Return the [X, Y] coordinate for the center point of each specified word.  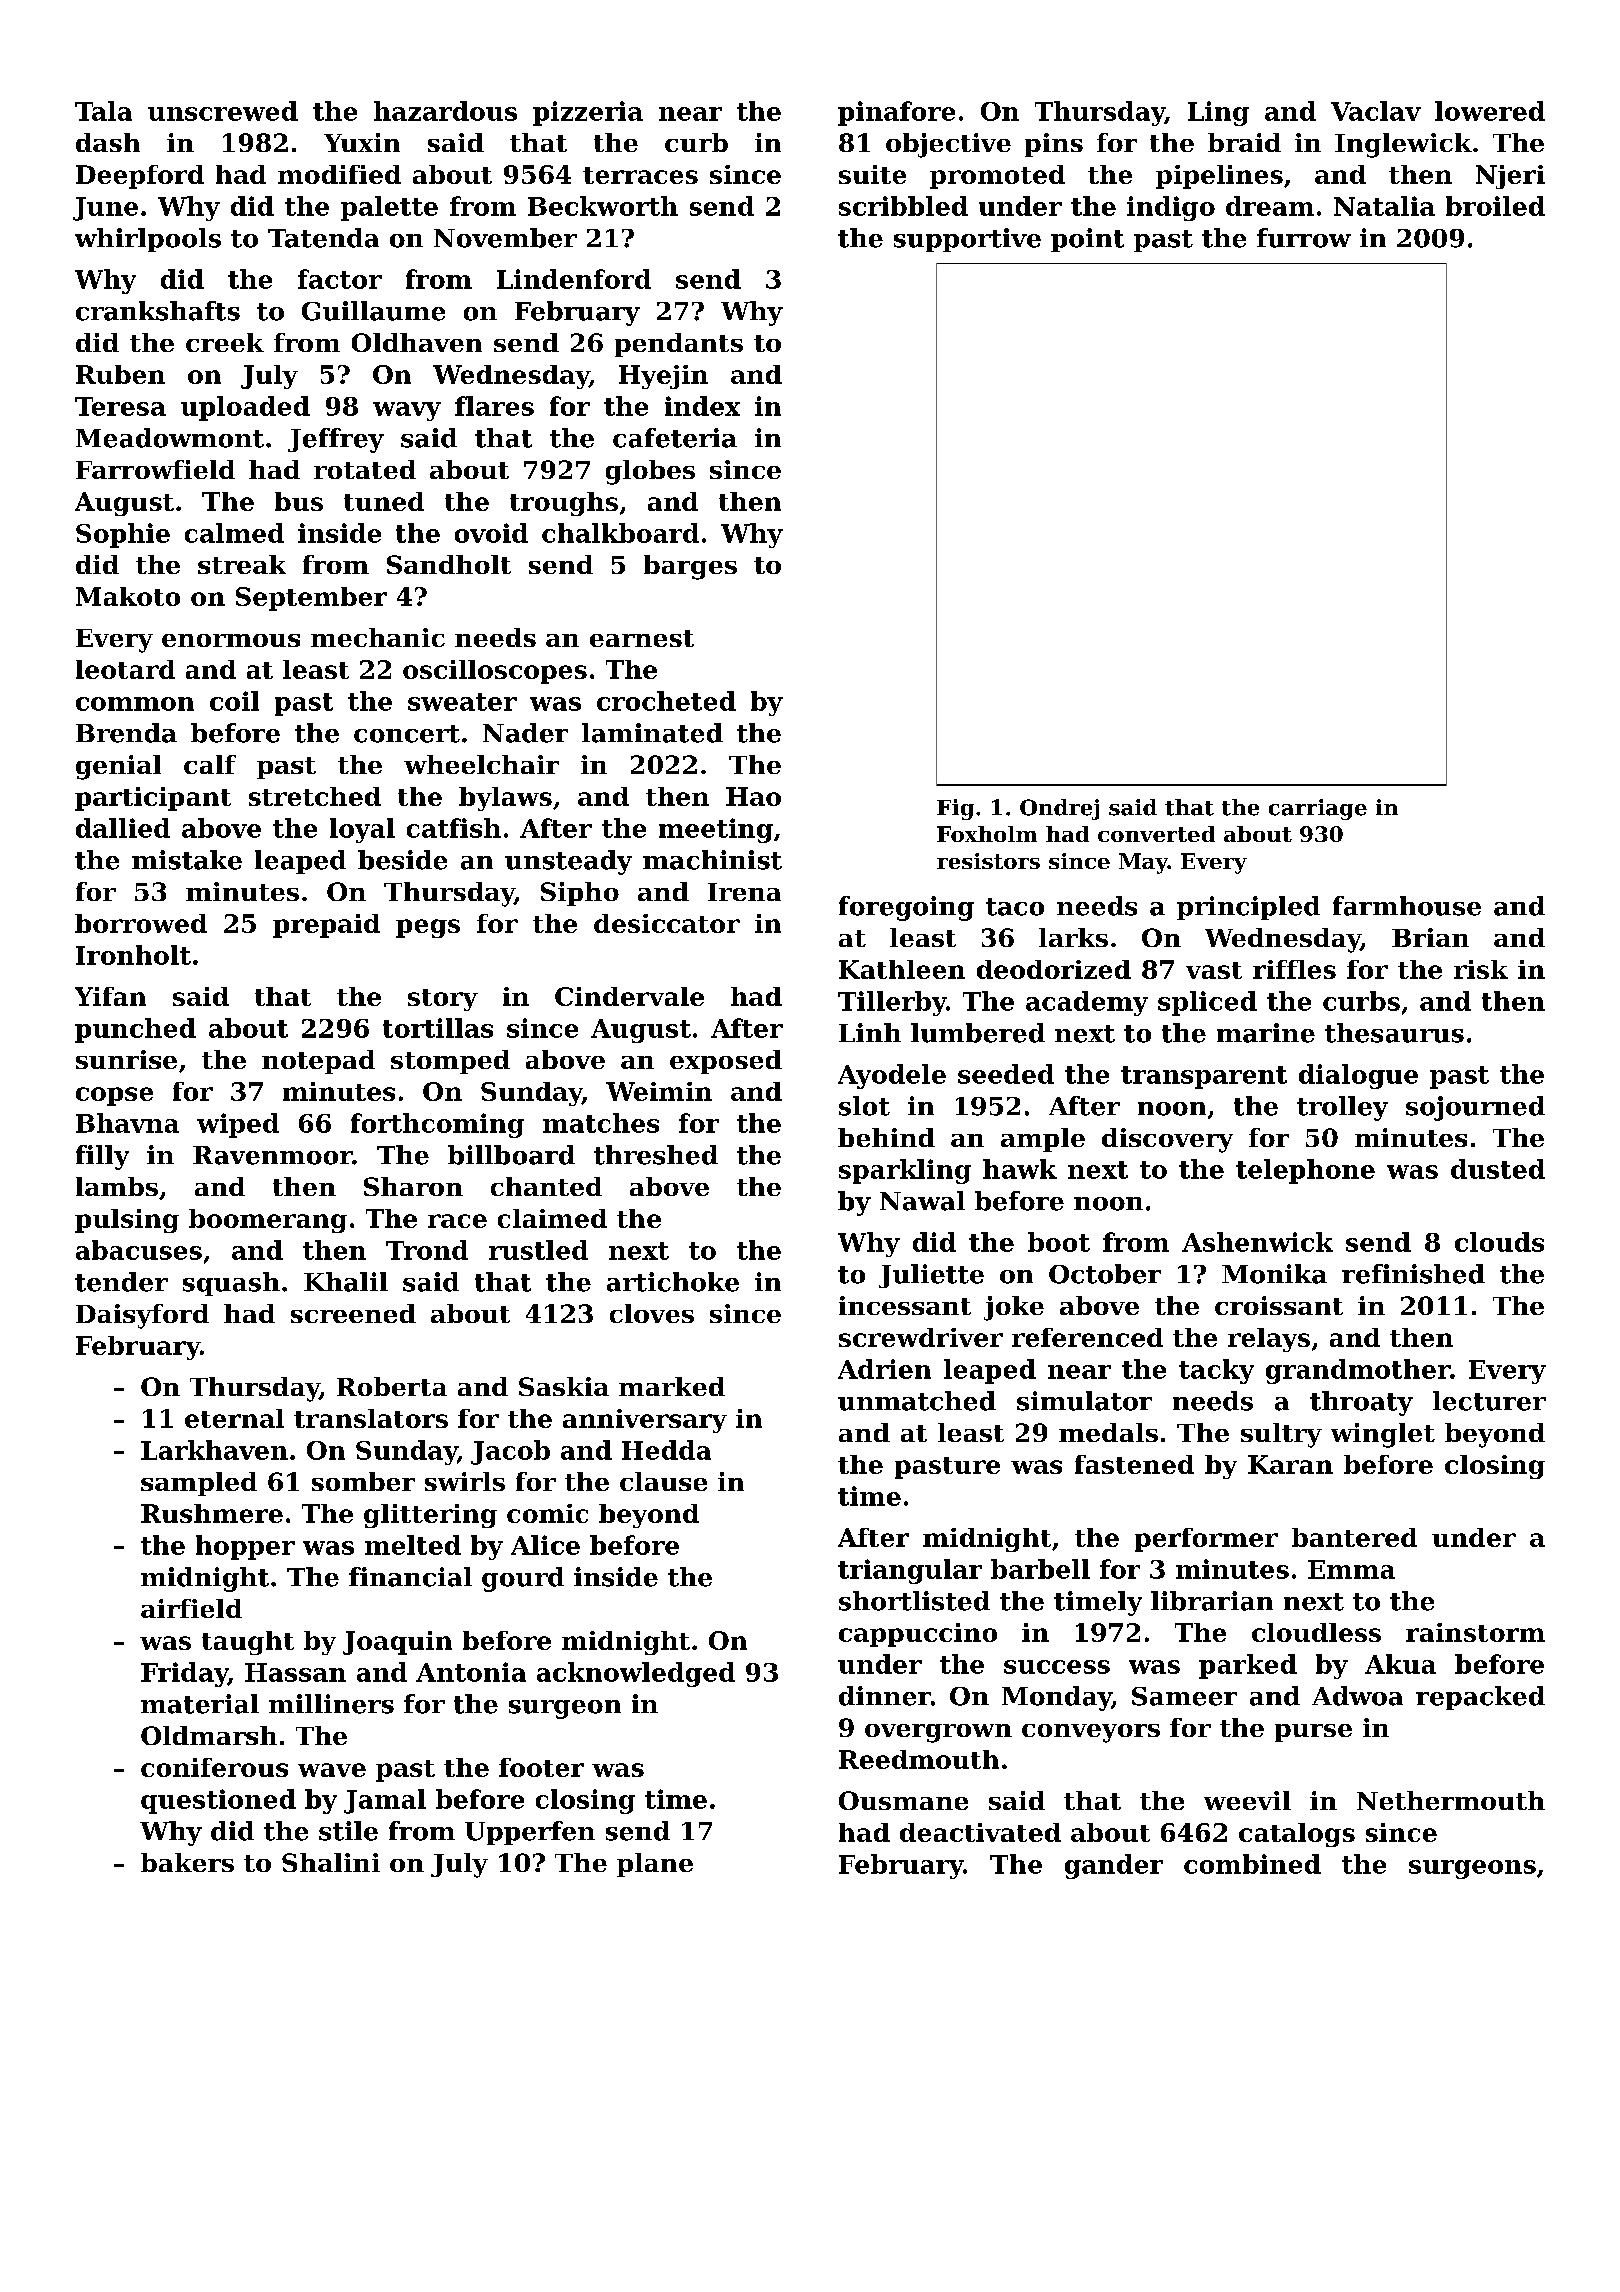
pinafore [896, 113]
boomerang [268, 1221]
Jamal [385, 1801]
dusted [1498, 1169]
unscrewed [223, 111]
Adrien [884, 1369]
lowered [1490, 111]
